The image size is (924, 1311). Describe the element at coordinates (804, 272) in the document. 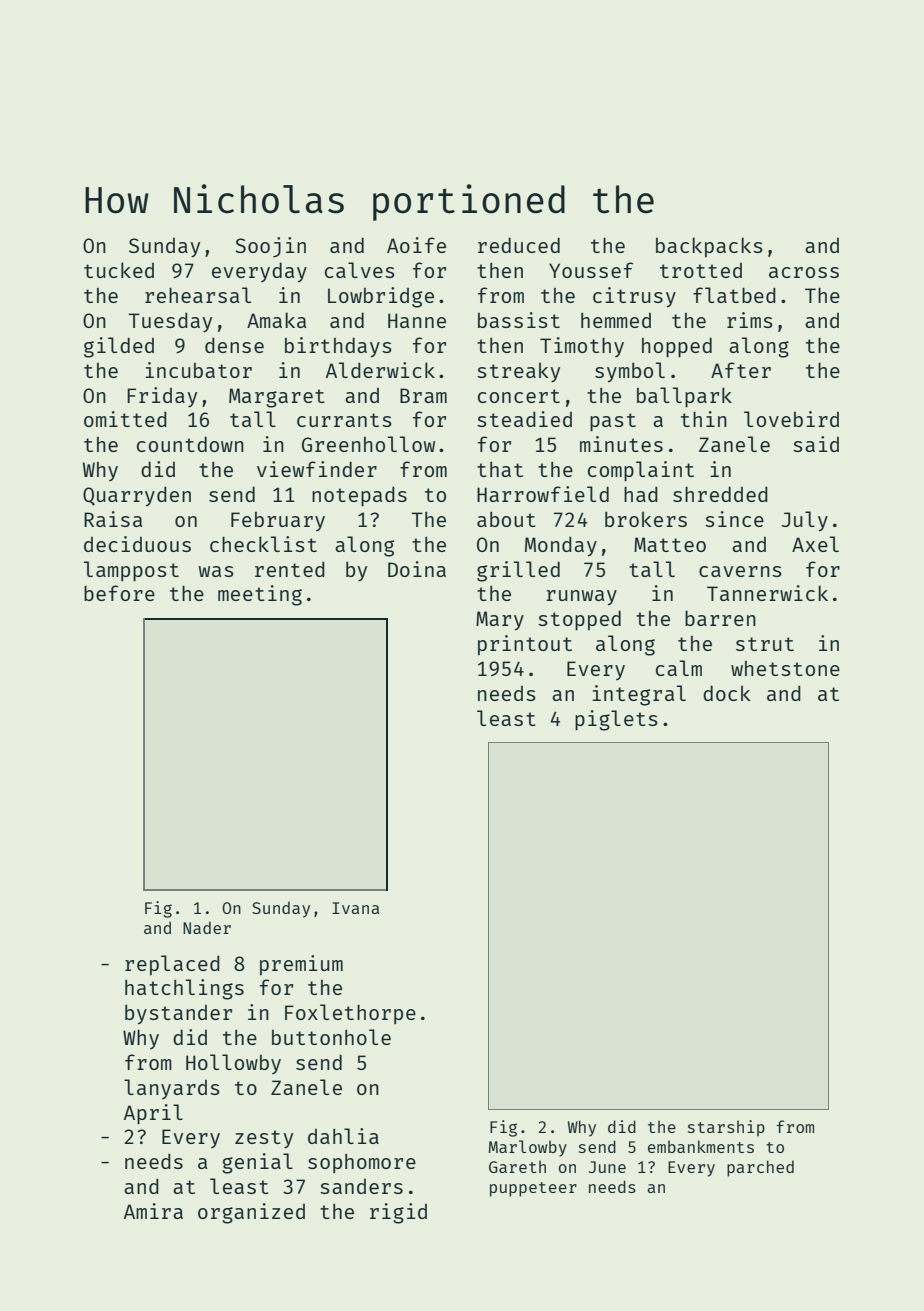

I see `across` at that location.
